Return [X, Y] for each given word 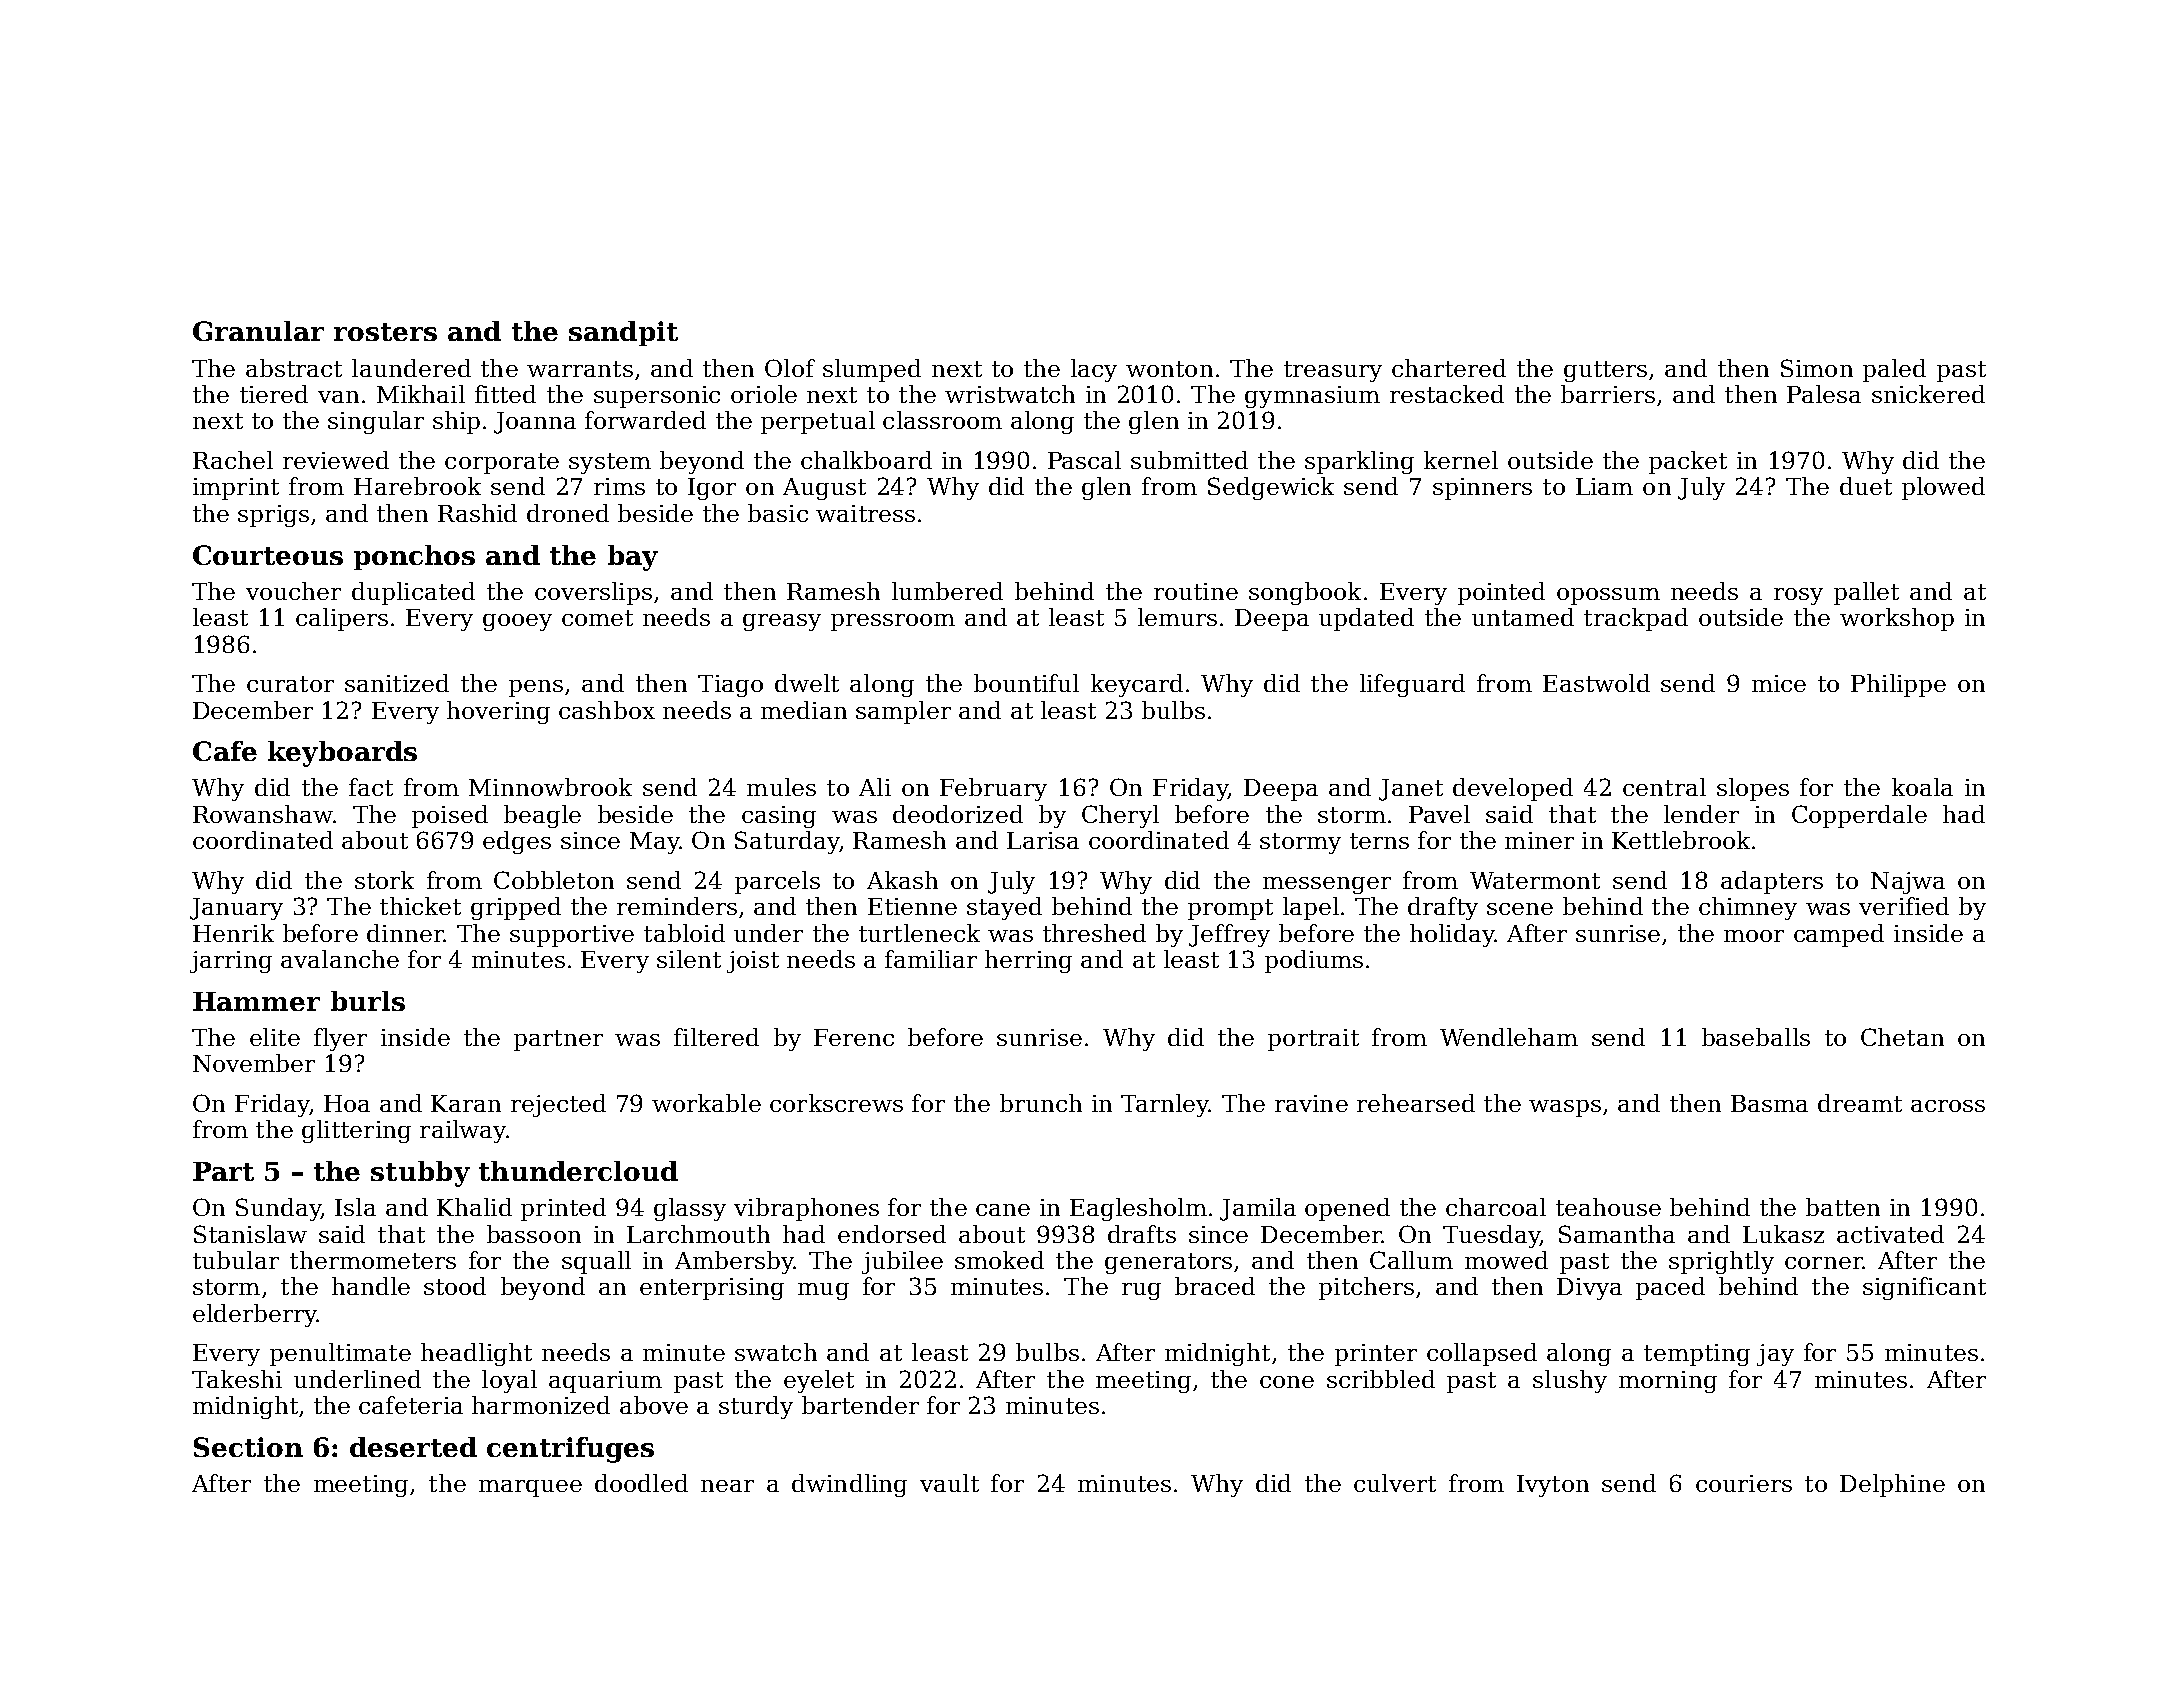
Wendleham [1509, 1037]
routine [1196, 591]
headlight [476, 1354]
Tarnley [1165, 1105]
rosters [385, 332]
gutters [1605, 371]
